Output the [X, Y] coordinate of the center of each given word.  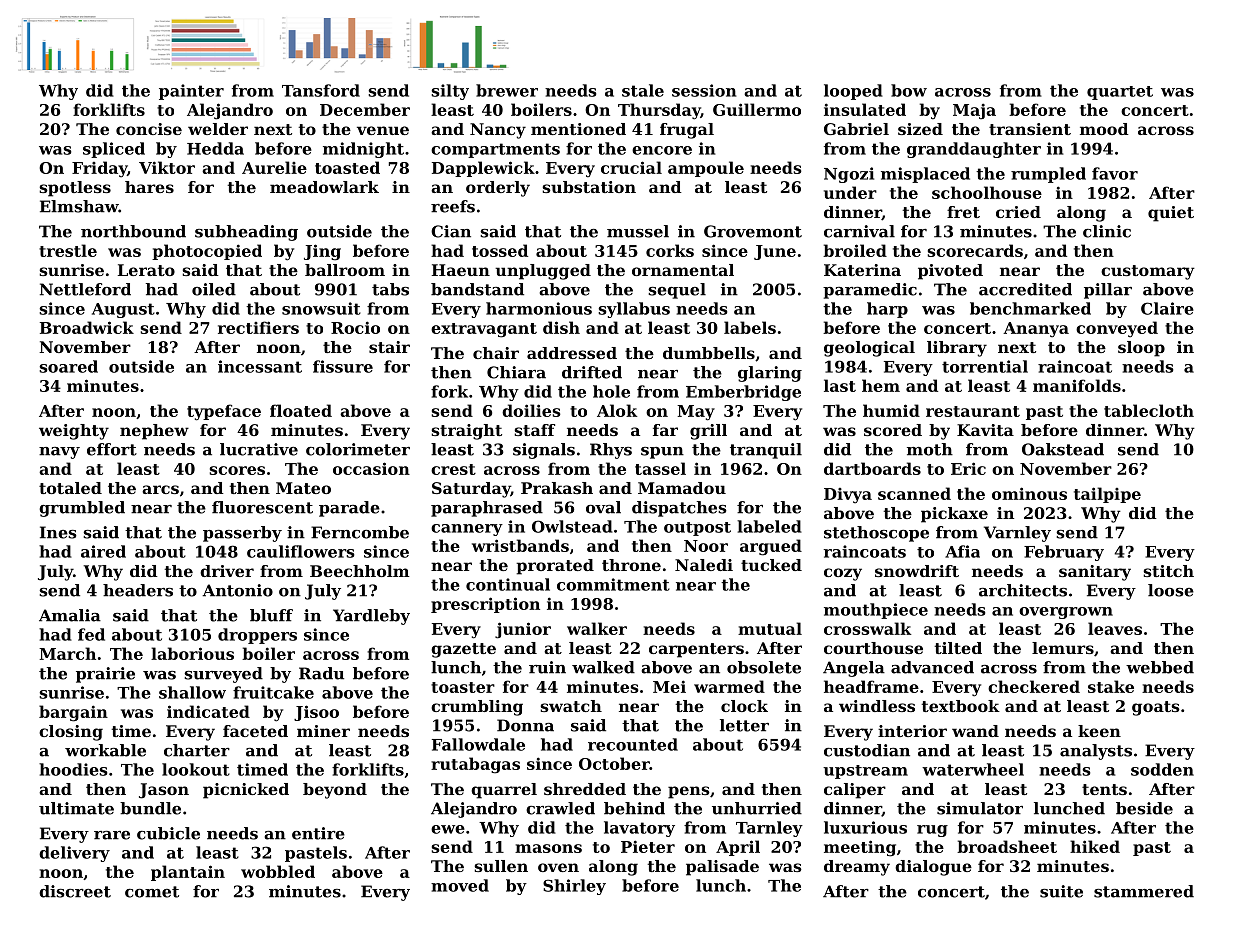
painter [191, 92]
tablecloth [1149, 410]
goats [1156, 708]
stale [643, 90]
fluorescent [262, 507]
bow [909, 90]
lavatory [639, 829]
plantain [188, 873]
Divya [848, 496]
